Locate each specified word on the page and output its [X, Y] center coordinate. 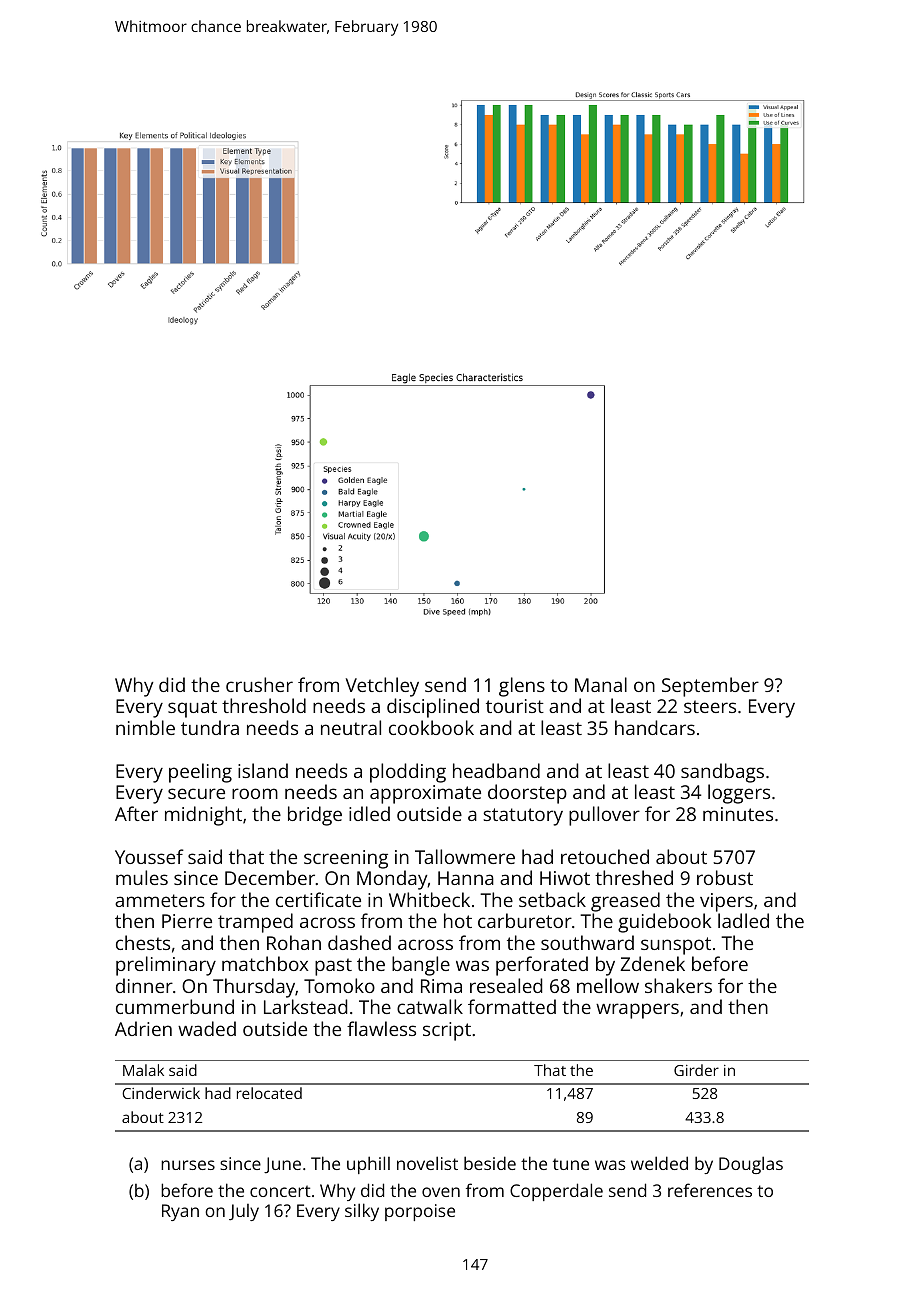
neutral [351, 727]
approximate [425, 794]
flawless [381, 1028]
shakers [678, 985]
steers [710, 706]
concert [280, 1191]
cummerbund [175, 1006]
